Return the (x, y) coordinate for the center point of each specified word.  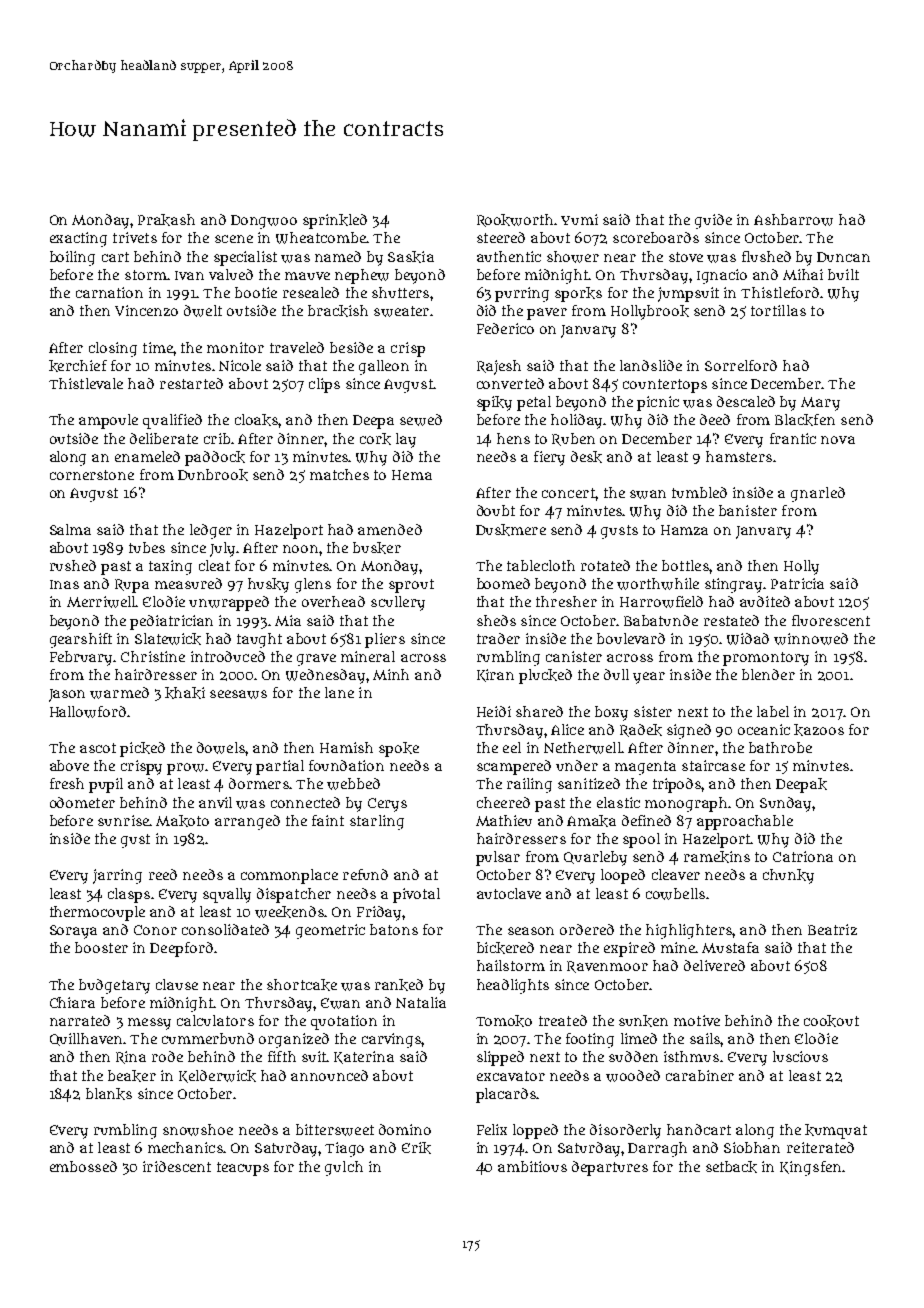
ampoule (108, 421)
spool (641, 840)
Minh (391, 674)
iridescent (177, 1166)
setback (731, 1167)
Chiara (72, 1002)
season (531, 931)
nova (838, 440)
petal (534, 403)
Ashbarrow (793, 220)
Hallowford (88, 712)
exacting (78, 239)
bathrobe (780, 747)
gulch (344, 1168)
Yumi (579, 219)
